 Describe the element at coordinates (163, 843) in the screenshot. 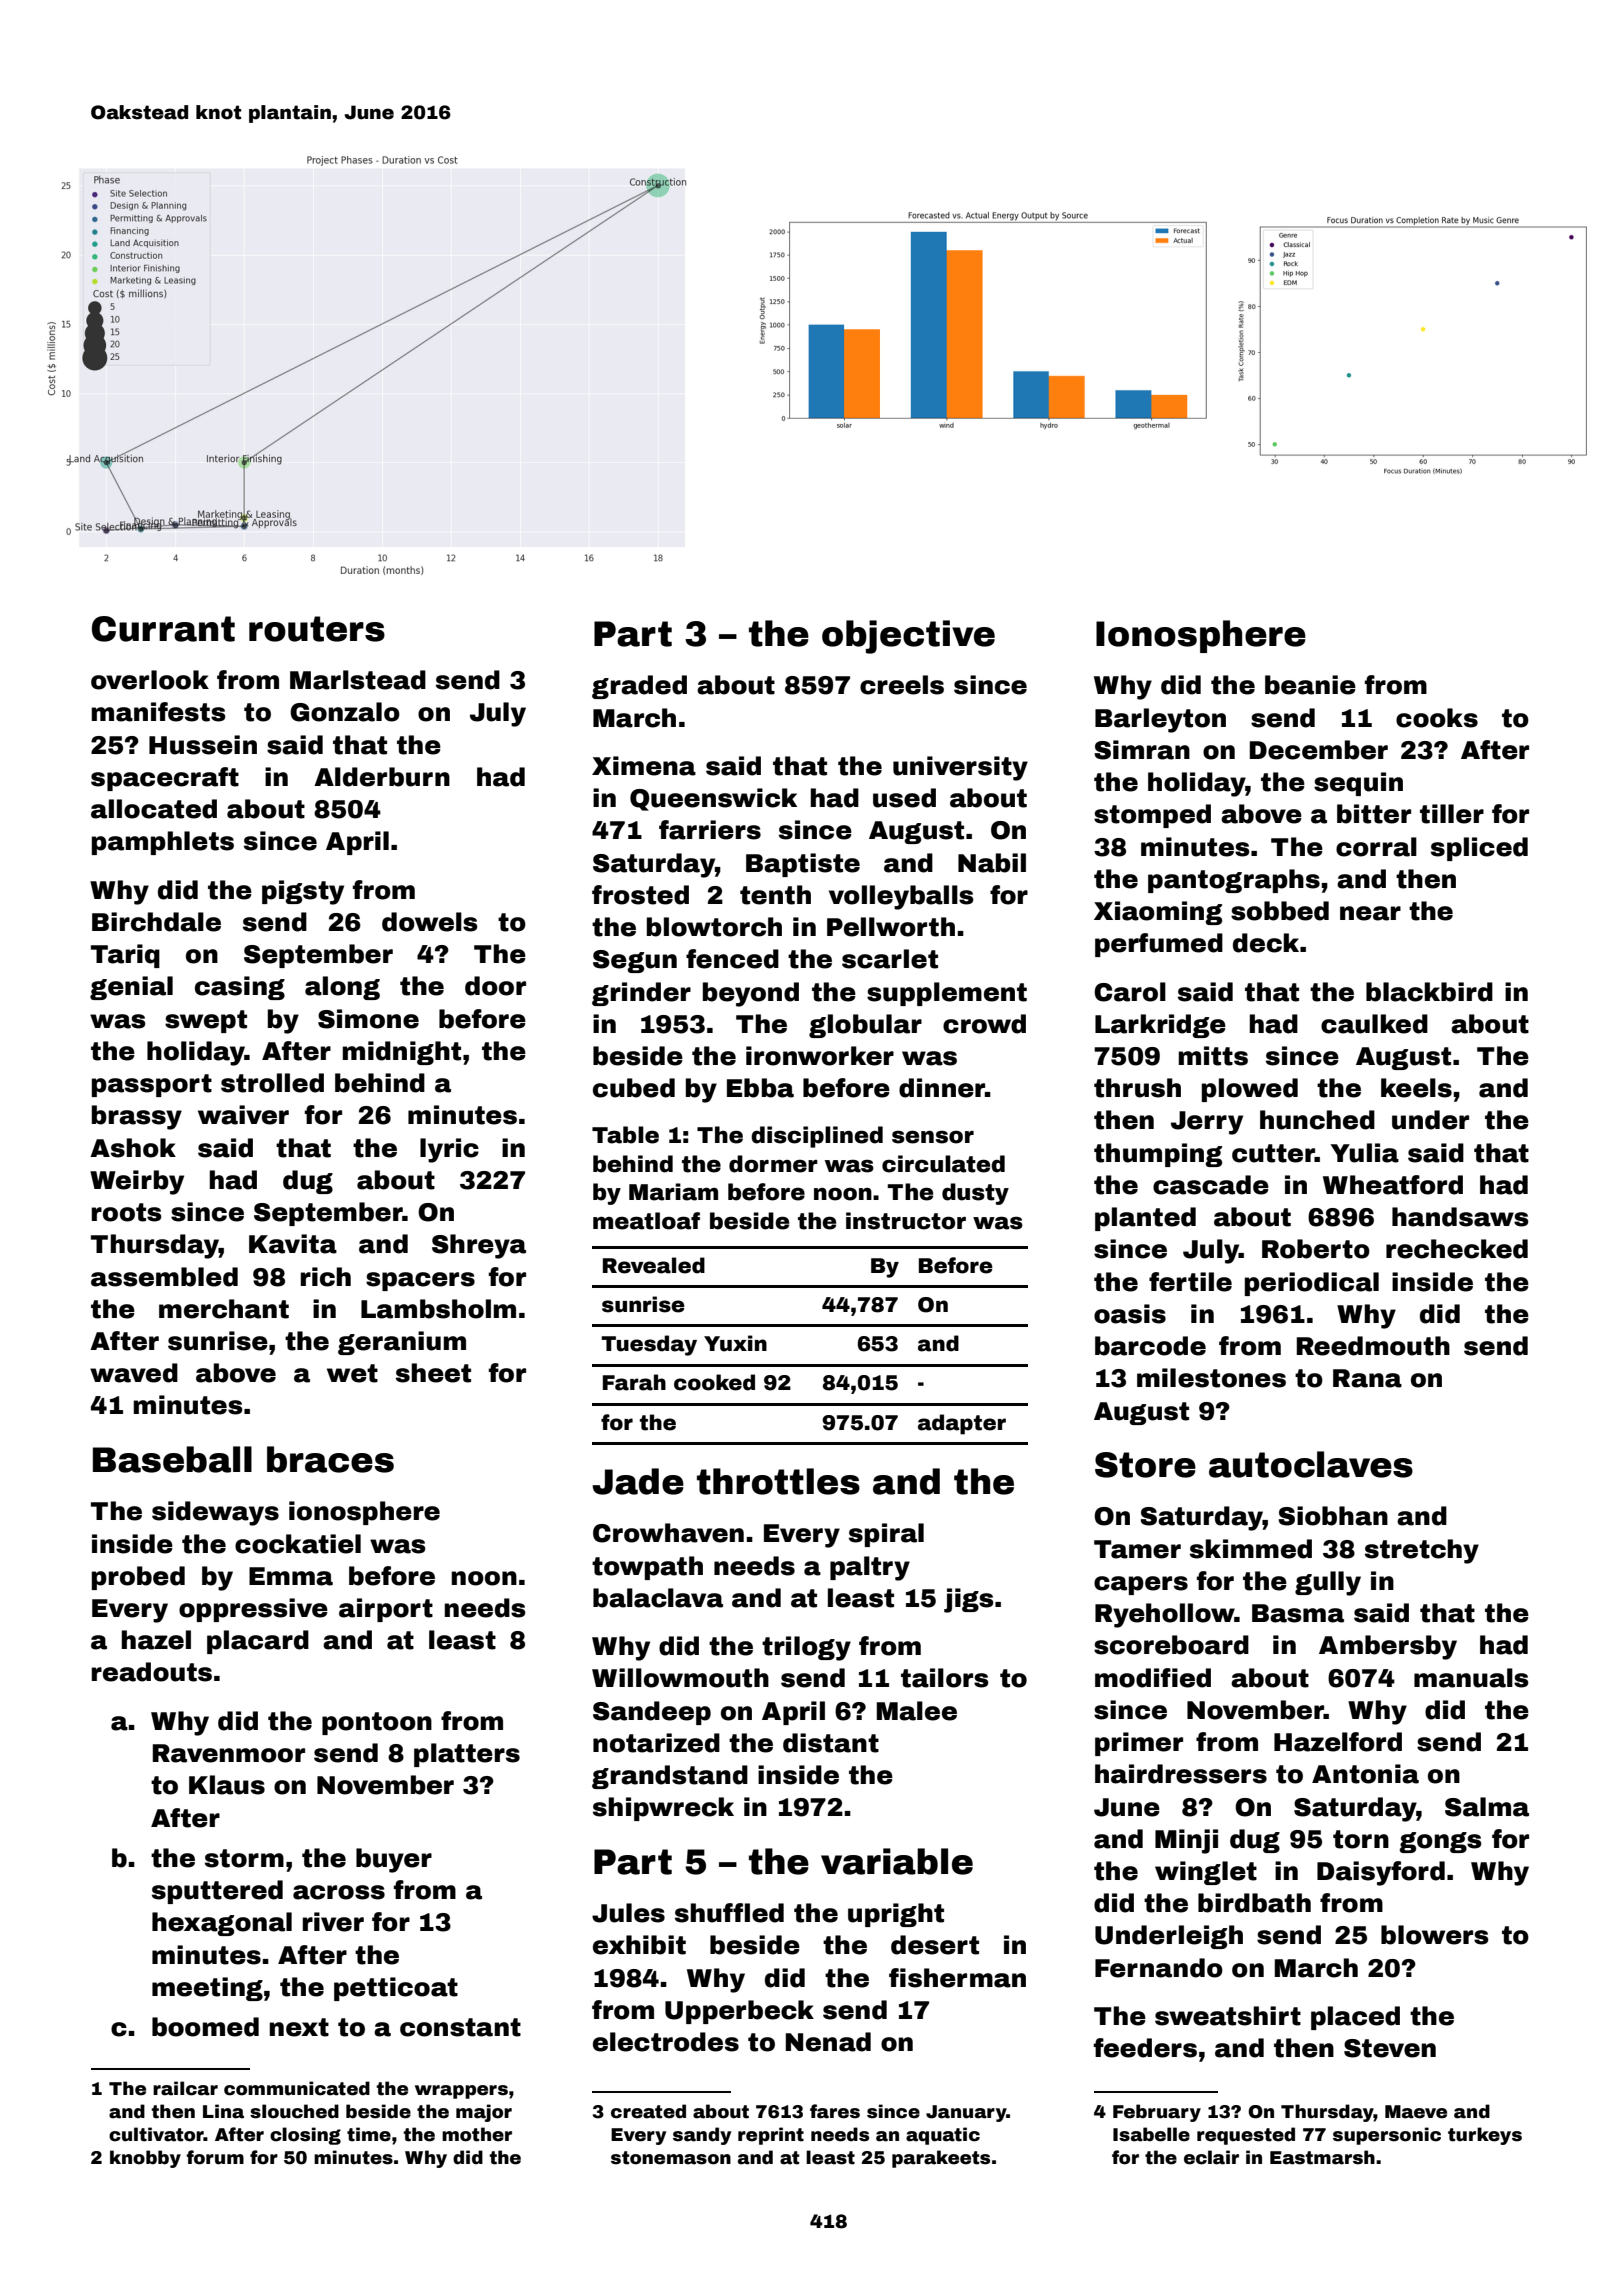

I see `pamphlets` at that location.
